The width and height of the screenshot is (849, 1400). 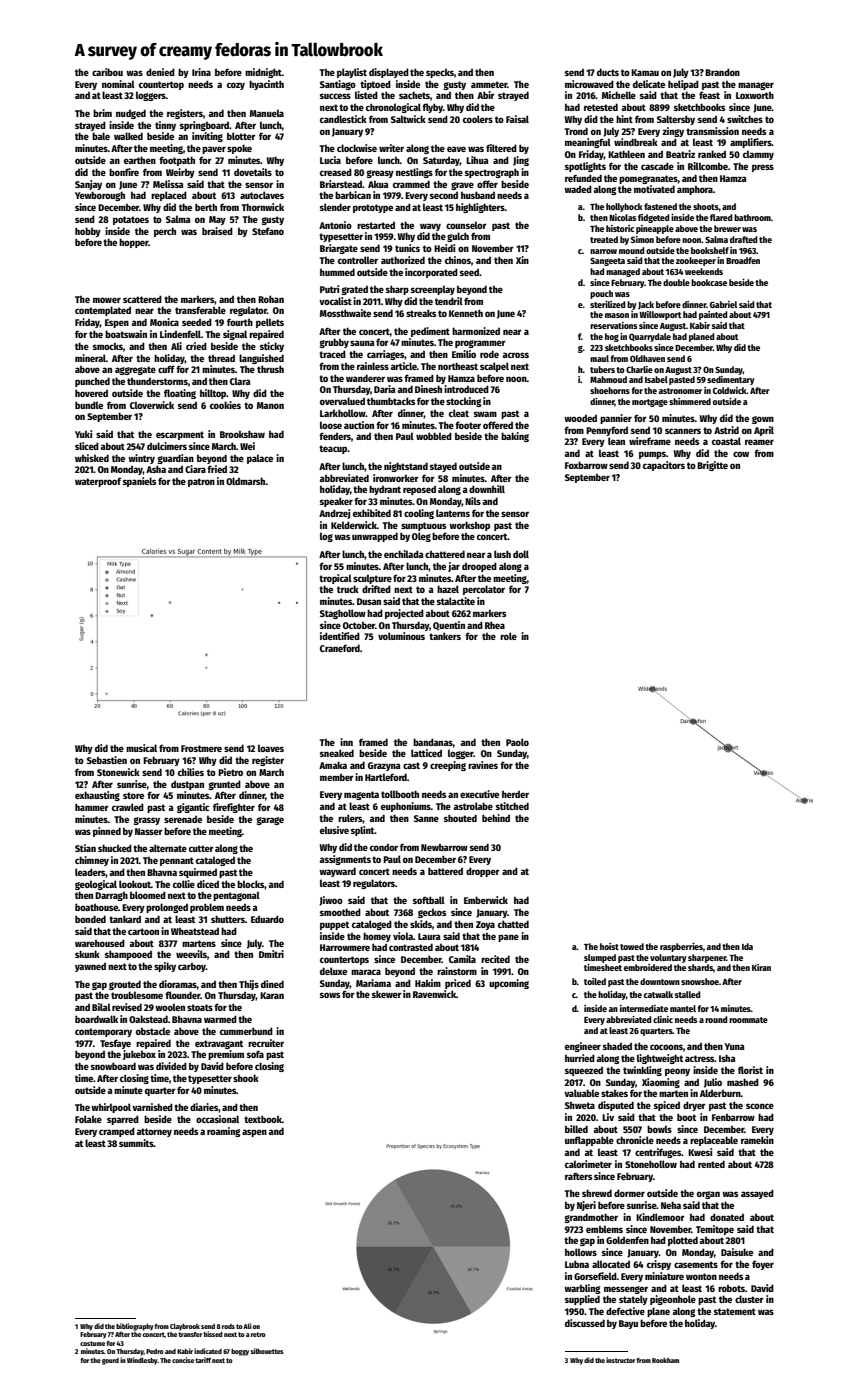 What do you see at coordinates (137, 995) in the screenshot?
I see `troublesome` at bounding box center [137, 995].
